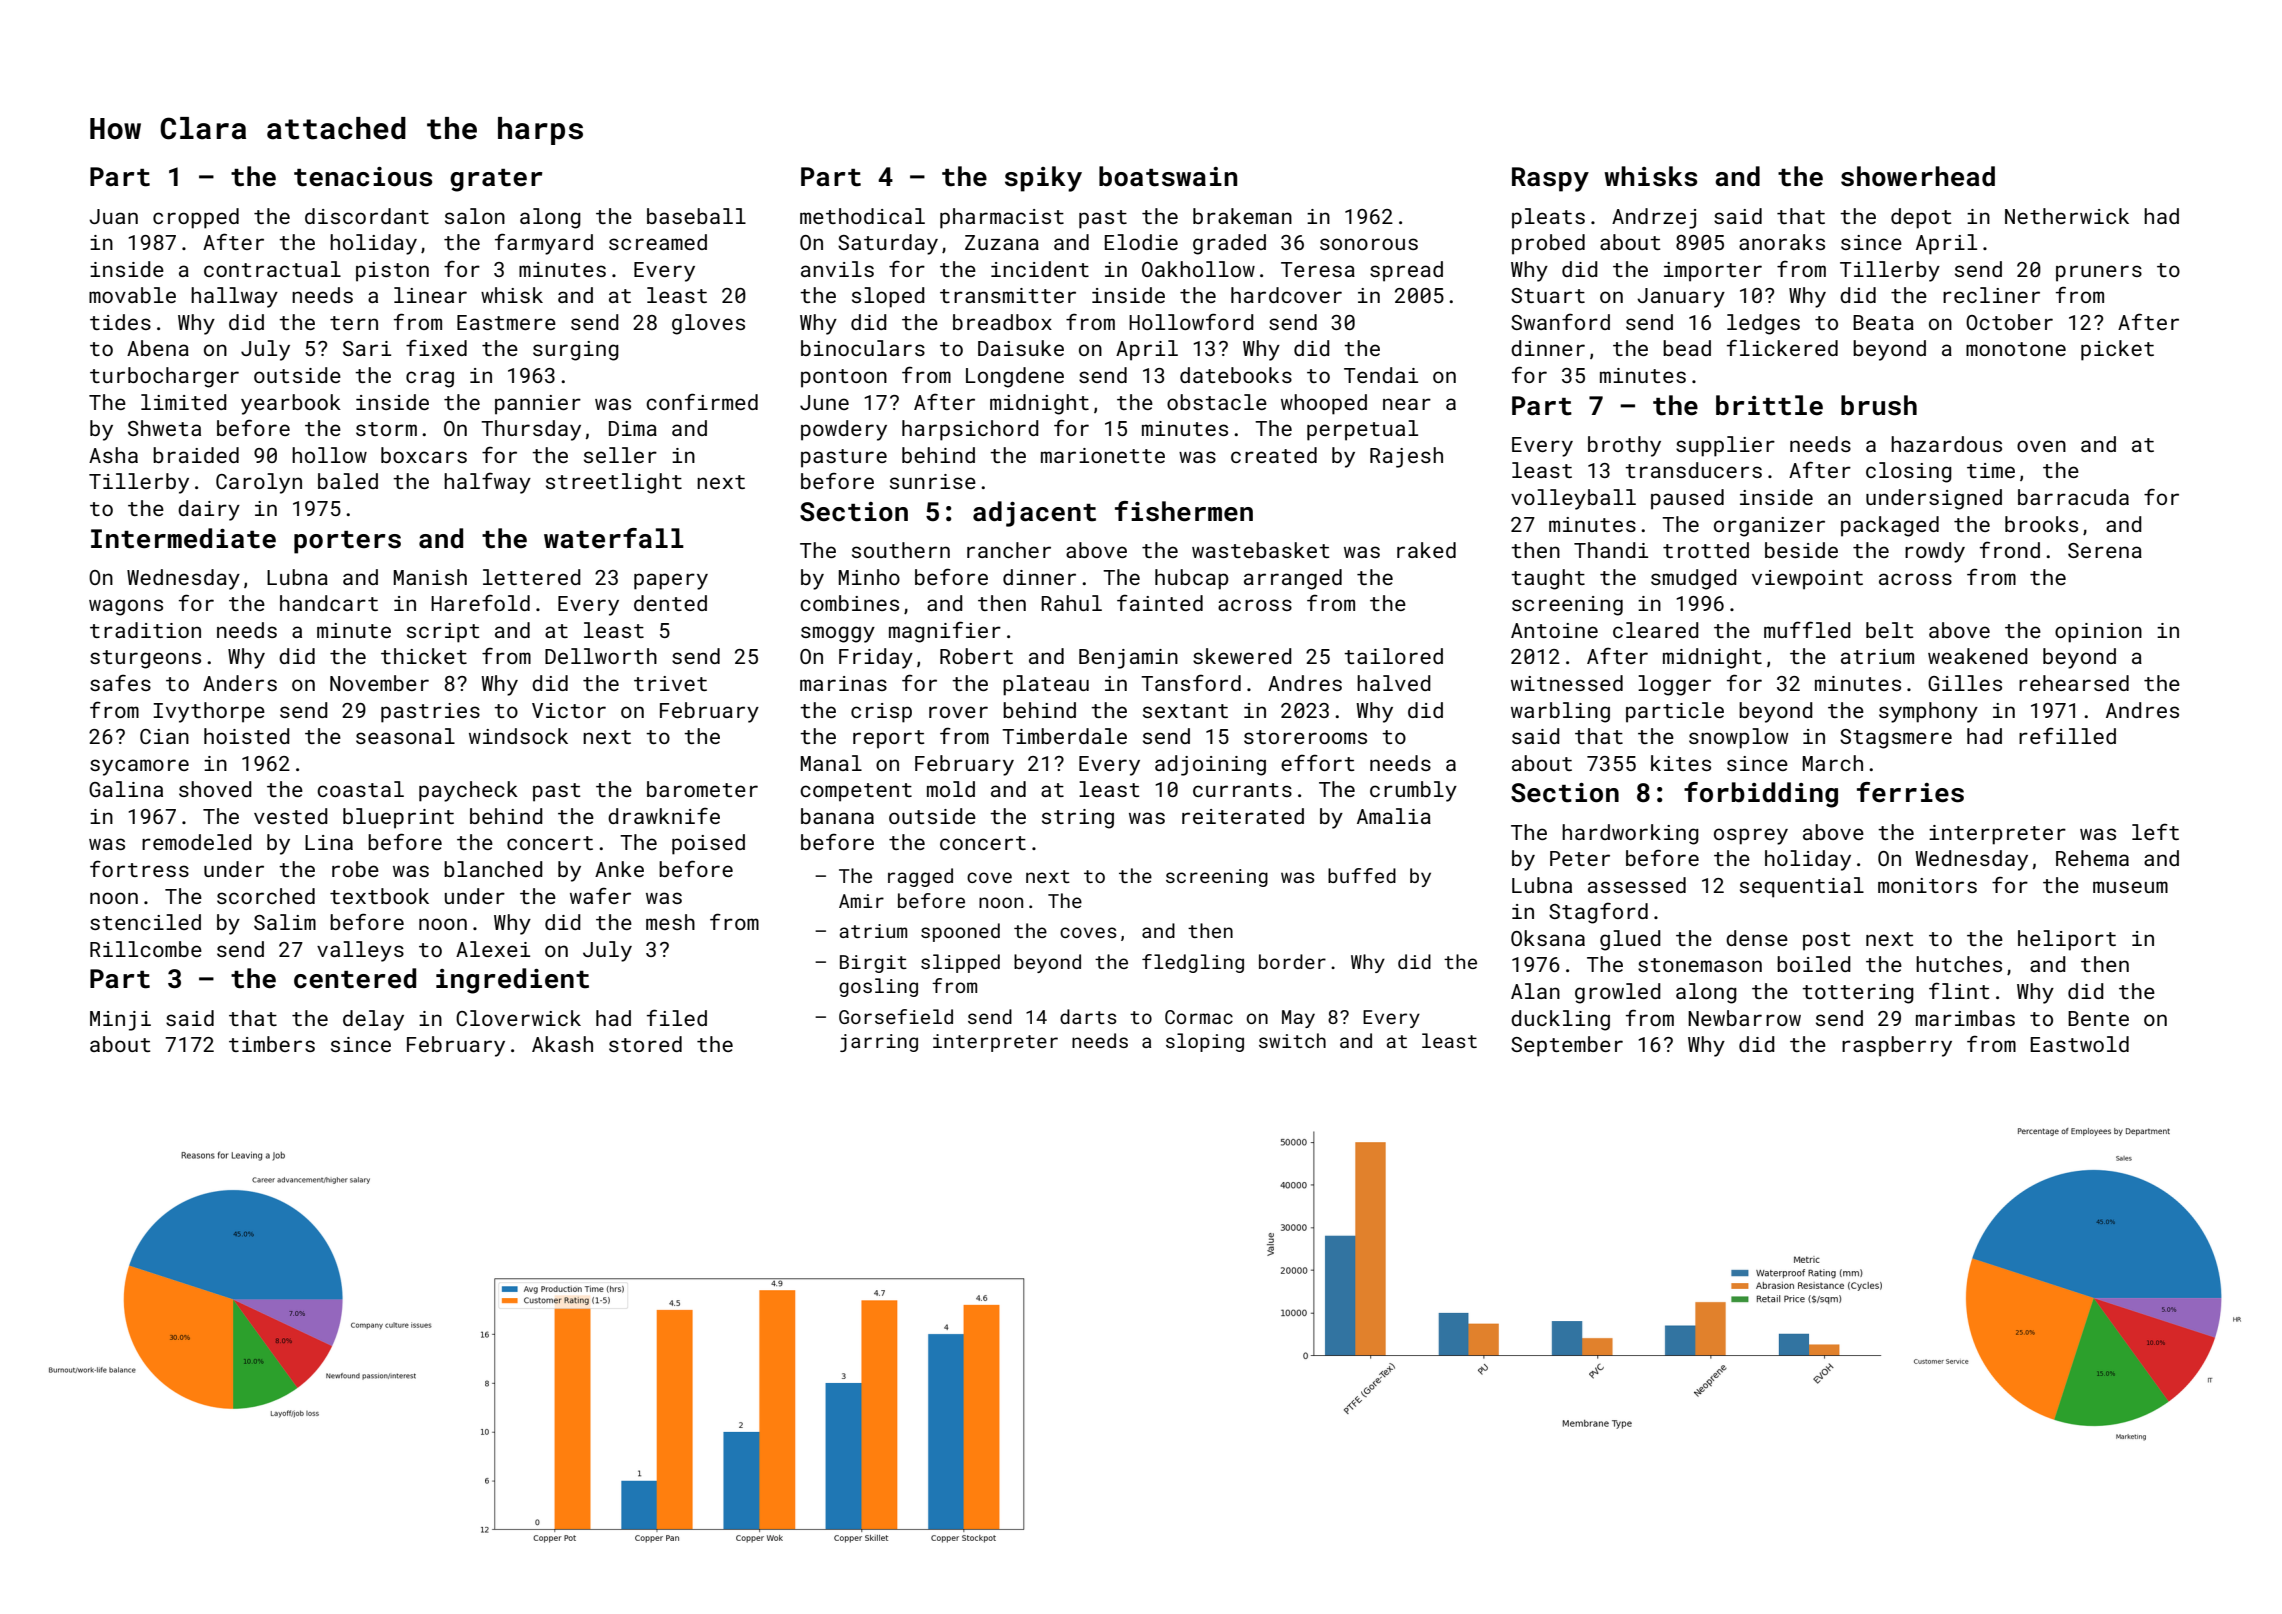  What do you see at coordinates (1381, 375) in the screenshot?
I see `Tendai` at bounding box center [1381, 375].
